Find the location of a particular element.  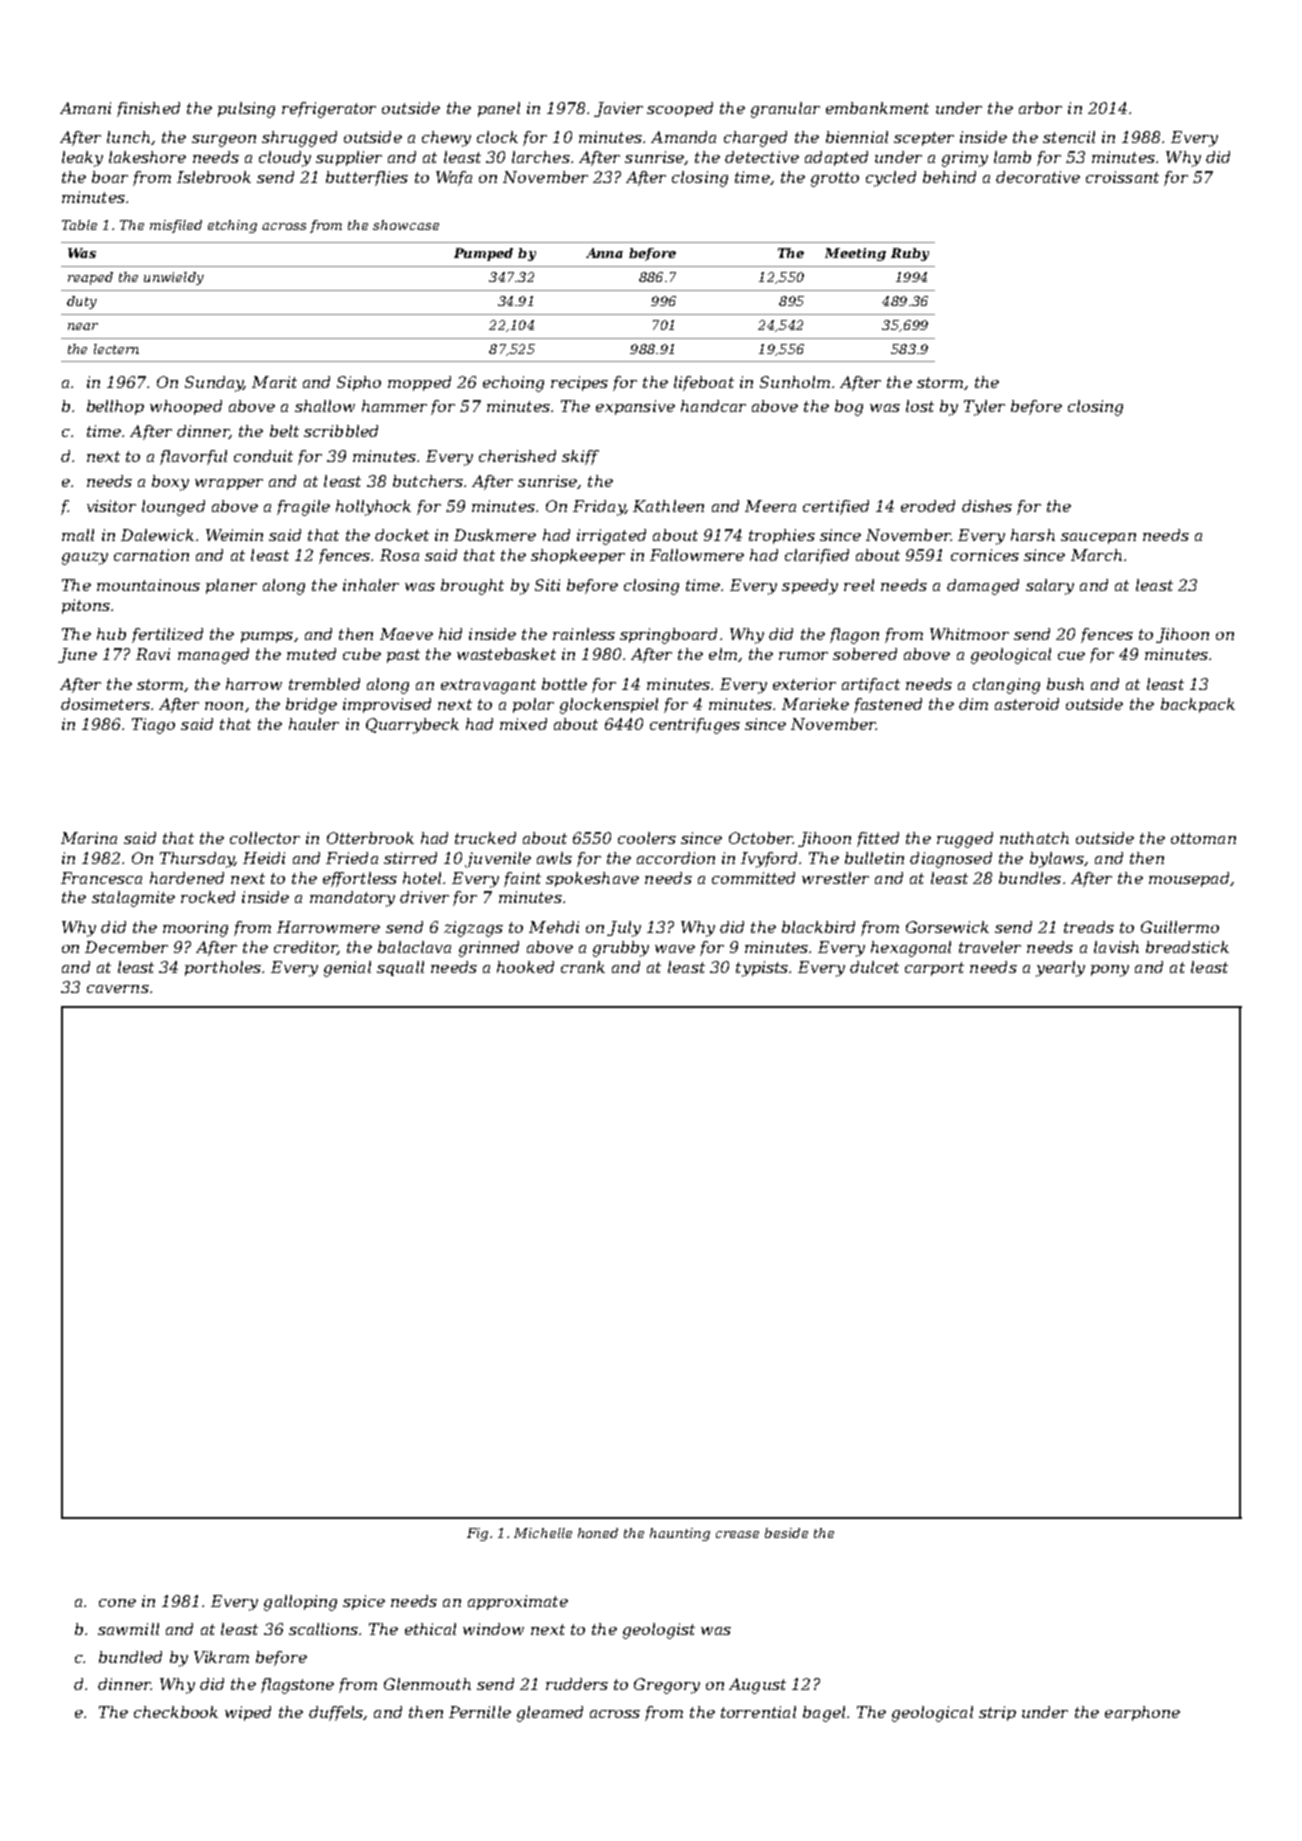

Siti is located at coordinates (547, 585).
